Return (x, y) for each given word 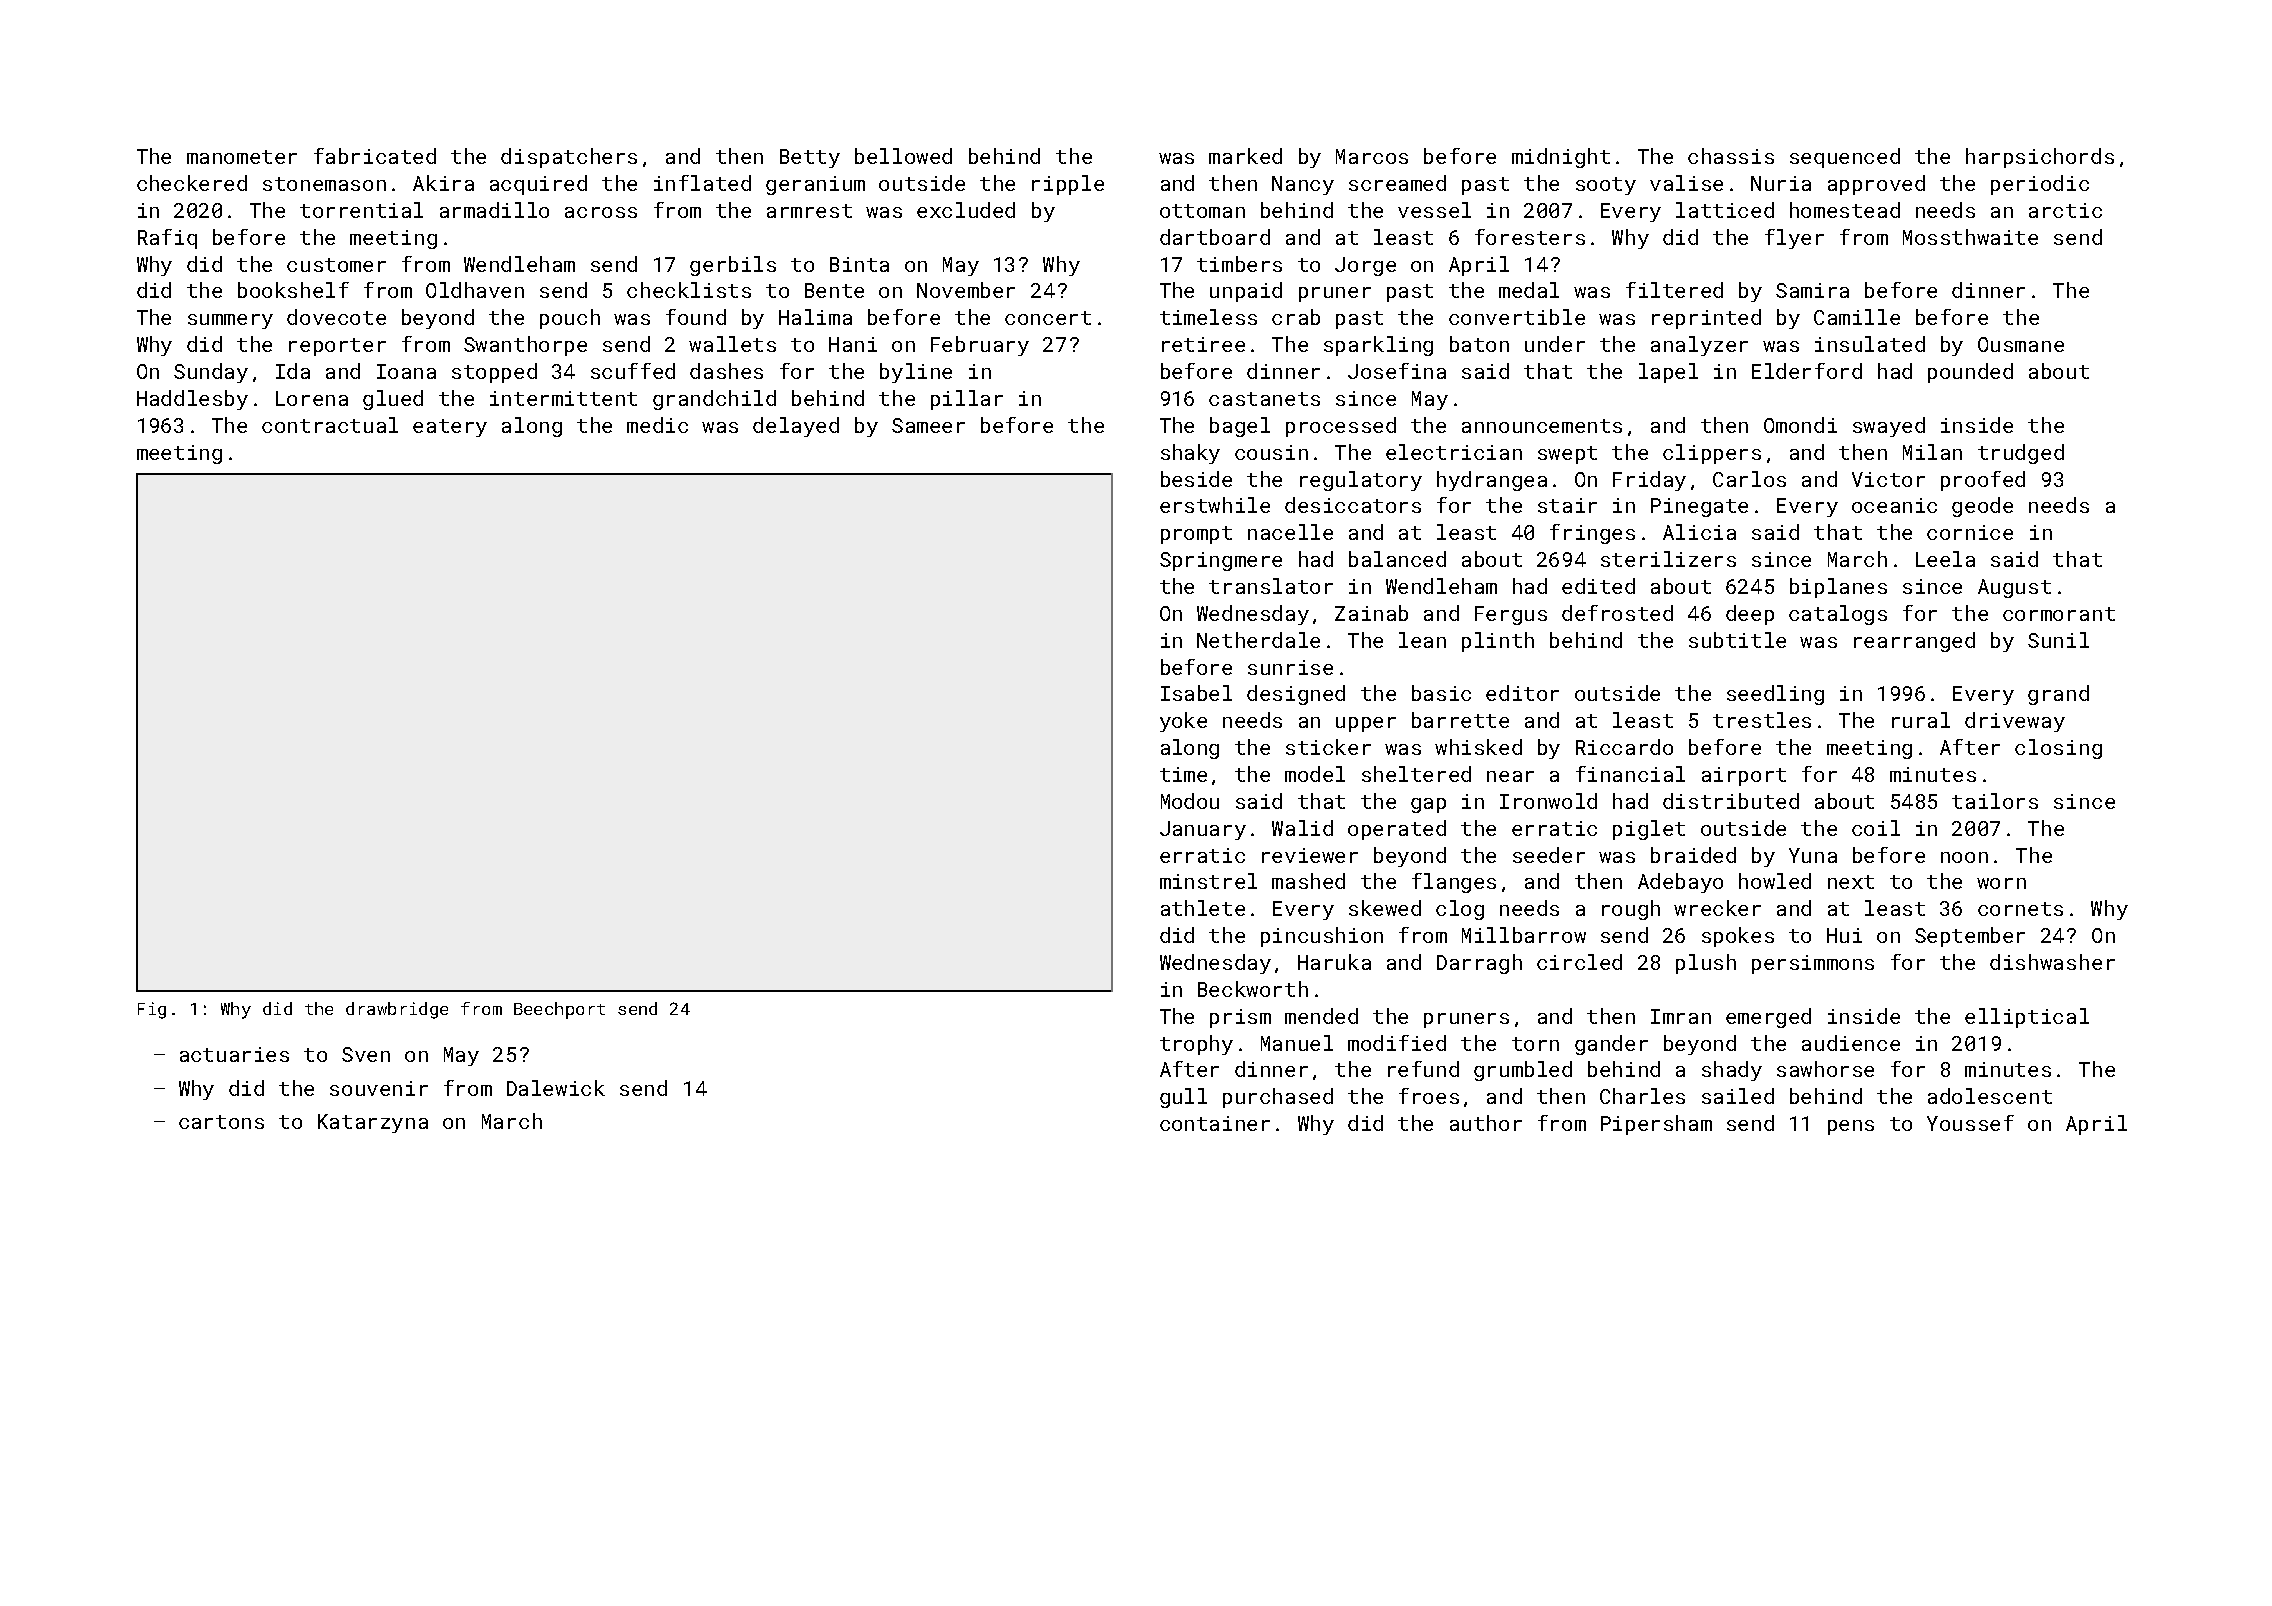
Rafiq (167, 239)
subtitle (1737, 640)
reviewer (1310, 855)
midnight (1561, 158)
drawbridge (397, 1010)
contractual (330, 425)
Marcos (1372, 156)
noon (1964, 857)
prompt (1196, 535)
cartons (221, 1122)
